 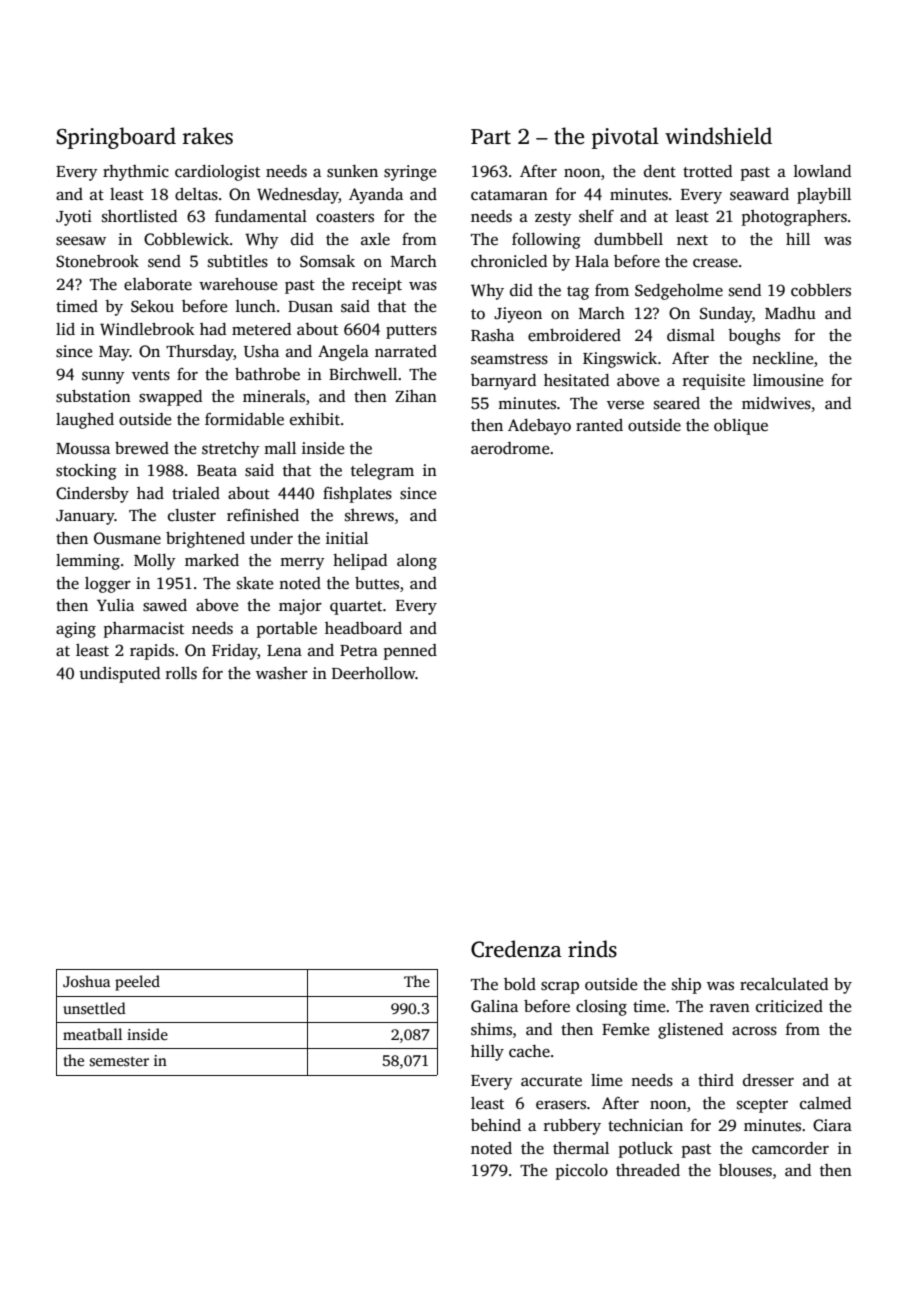 I want to click on peeled, so click(x=137, y=983).
